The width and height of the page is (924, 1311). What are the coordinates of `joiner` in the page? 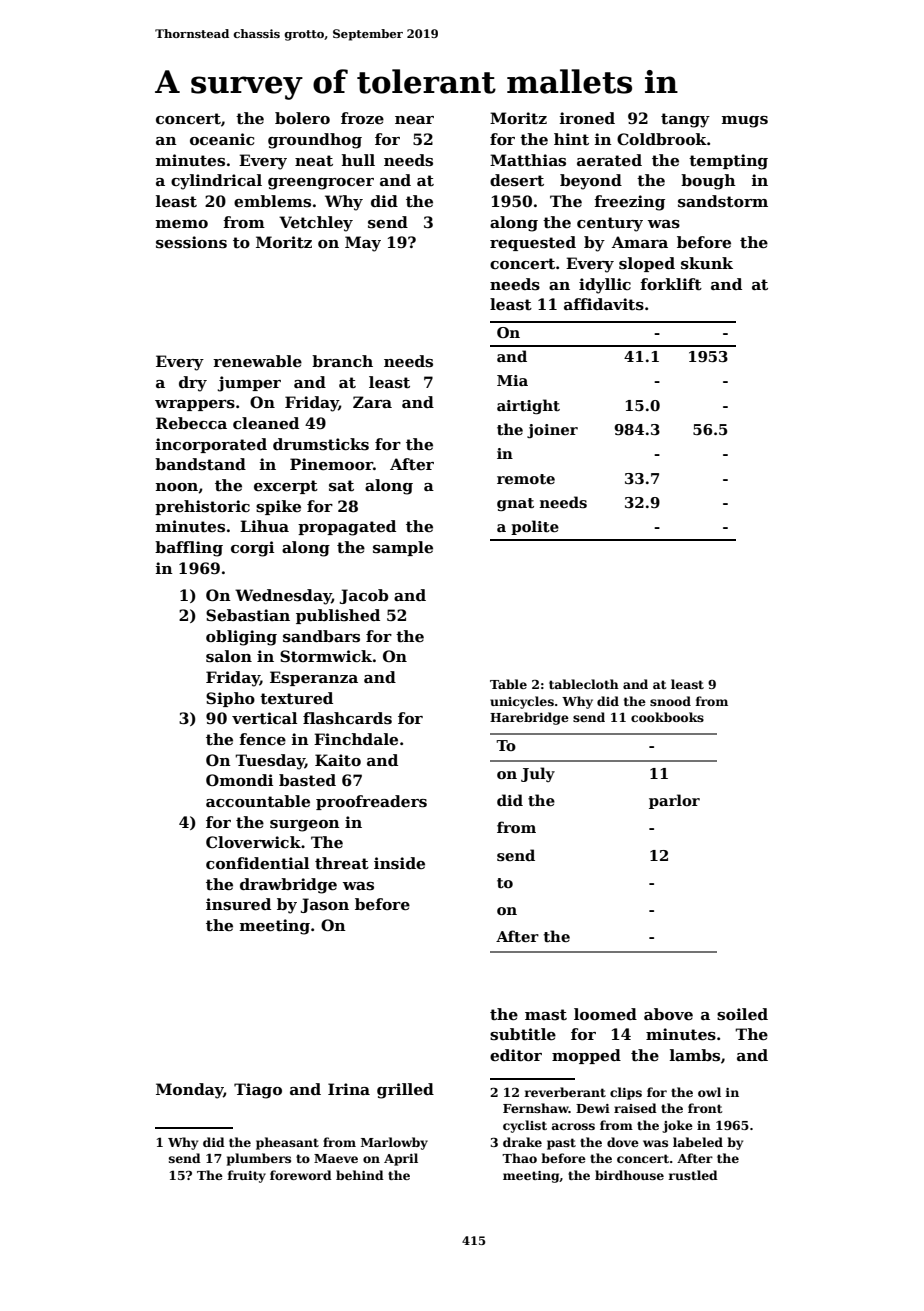 It's located at (552, 431).
